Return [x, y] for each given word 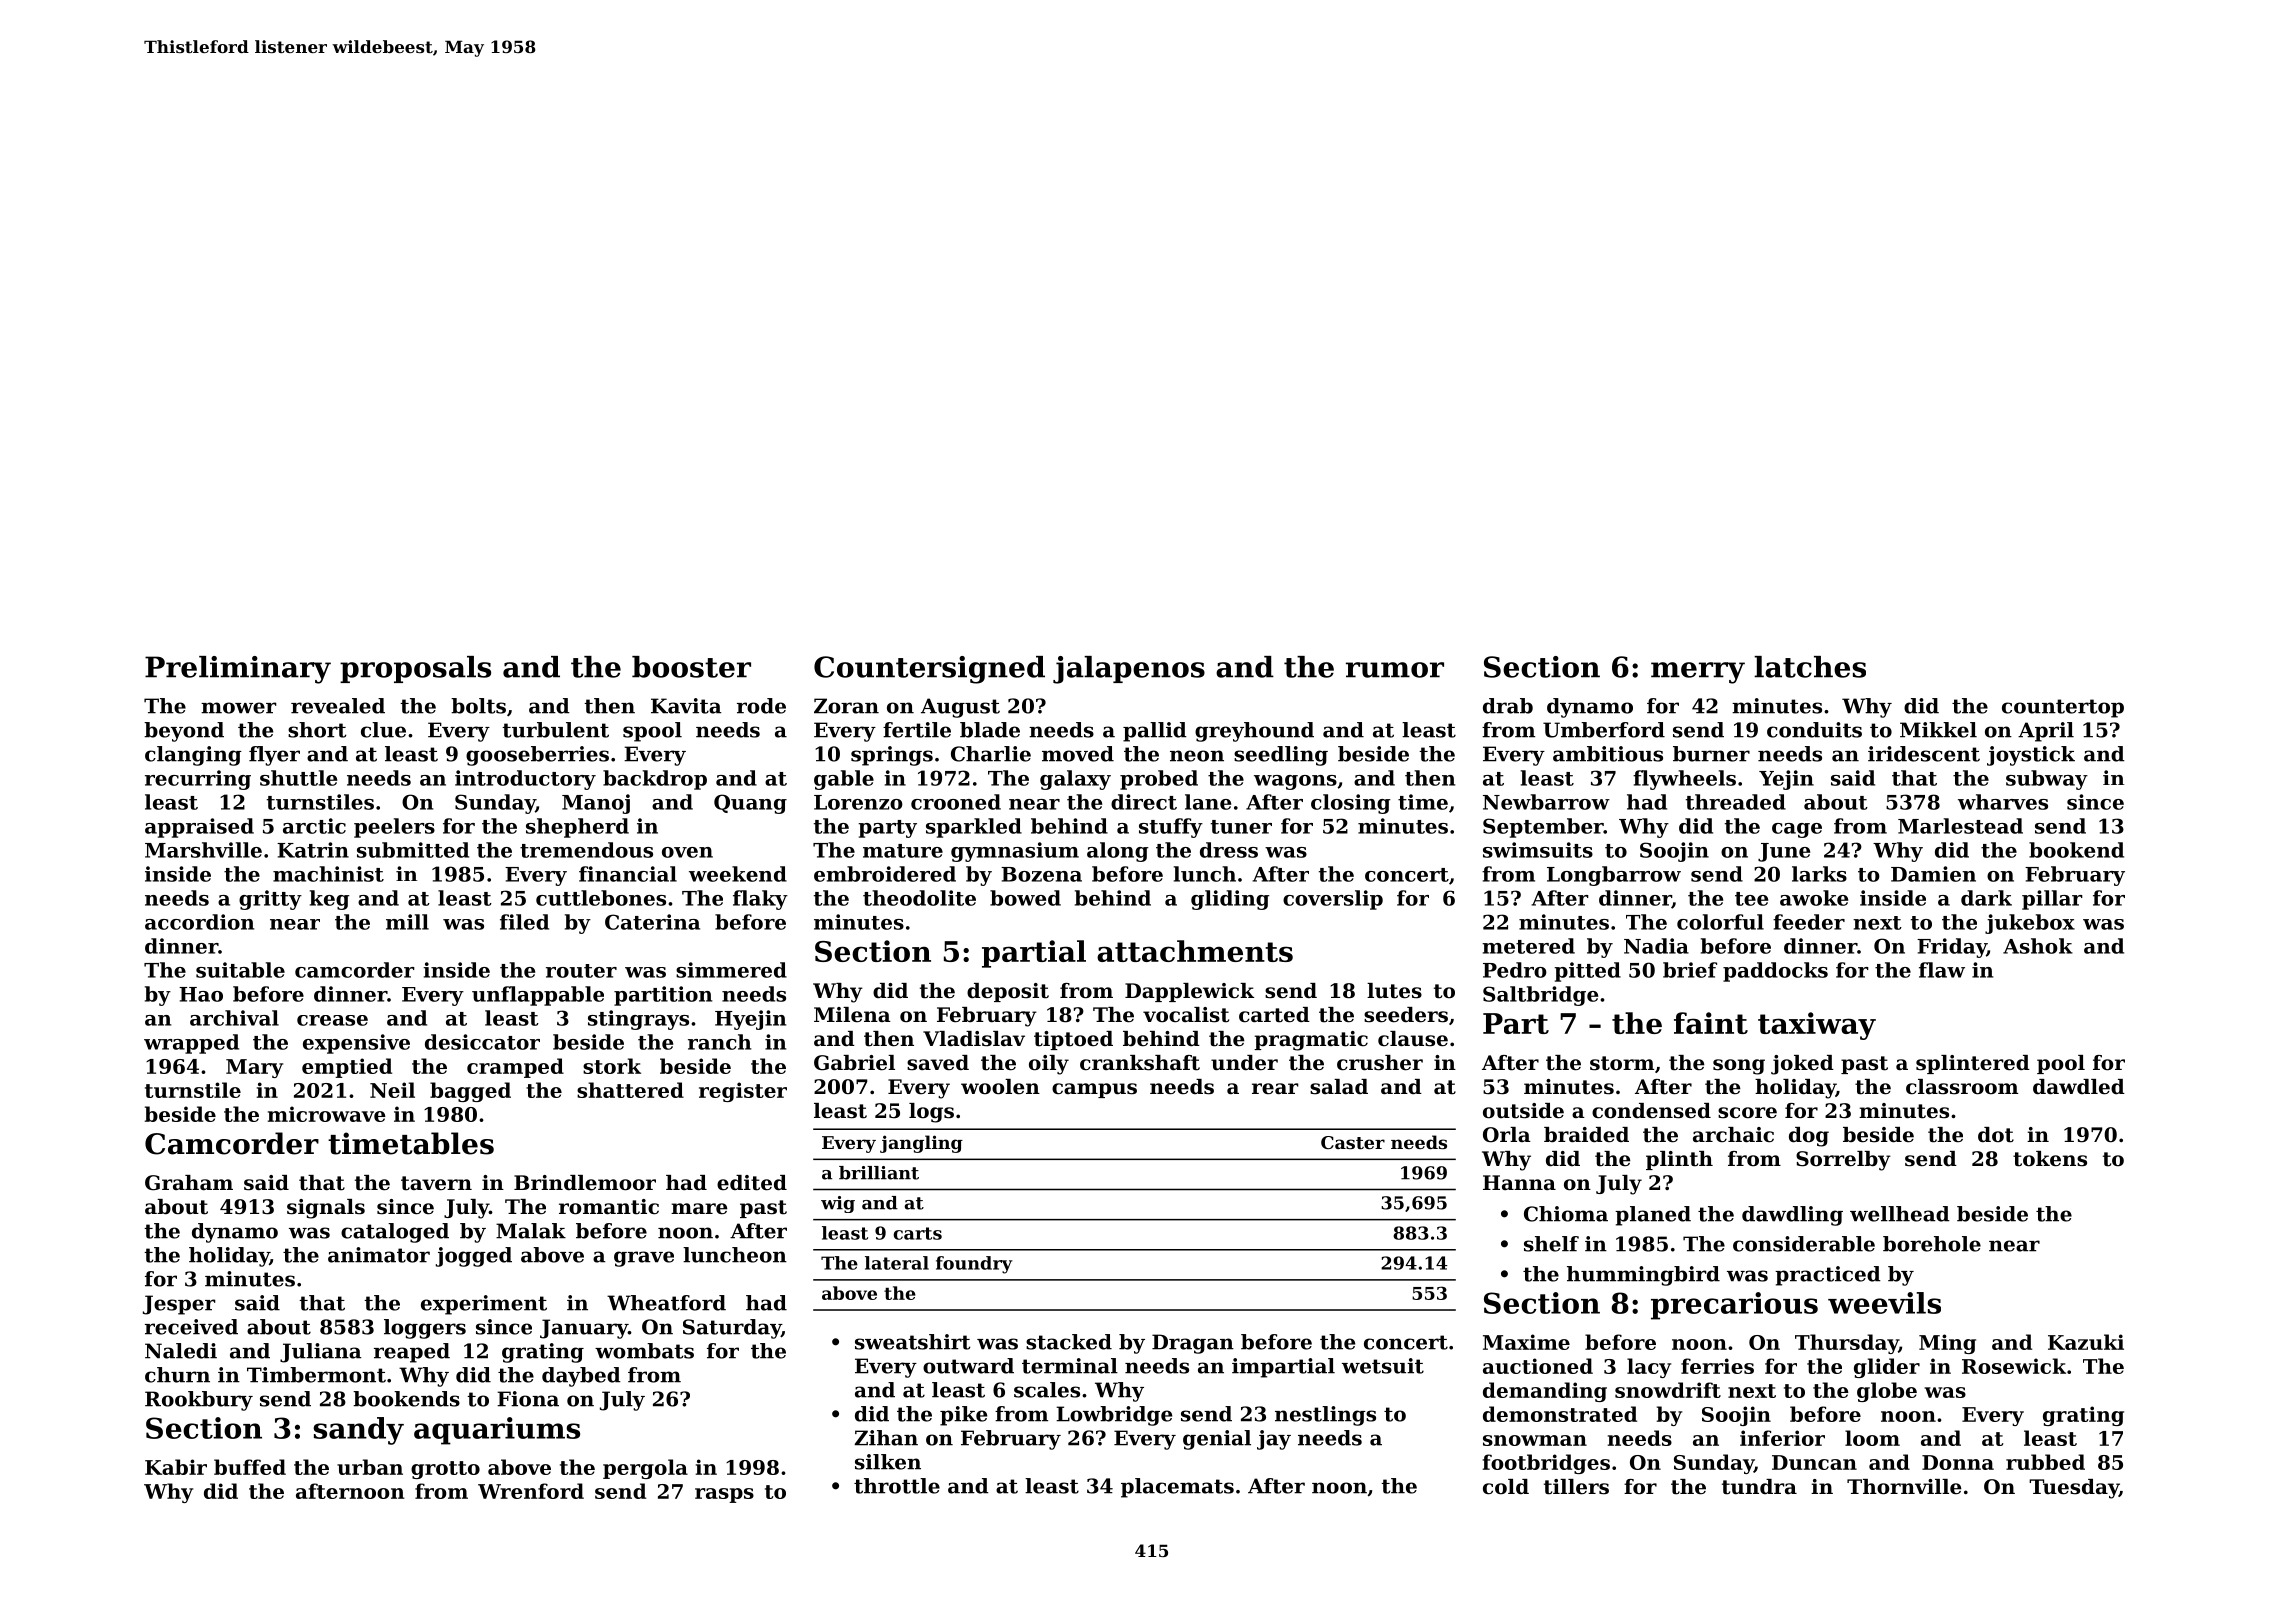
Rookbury [199, 1401]
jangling [921, 1144]
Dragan [1193, 1344]
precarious [1734, 1306]
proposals [415, 669]
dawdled [2079, 1087]
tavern [436, 1183]
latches [1810, 667]
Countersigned [929, 670]
